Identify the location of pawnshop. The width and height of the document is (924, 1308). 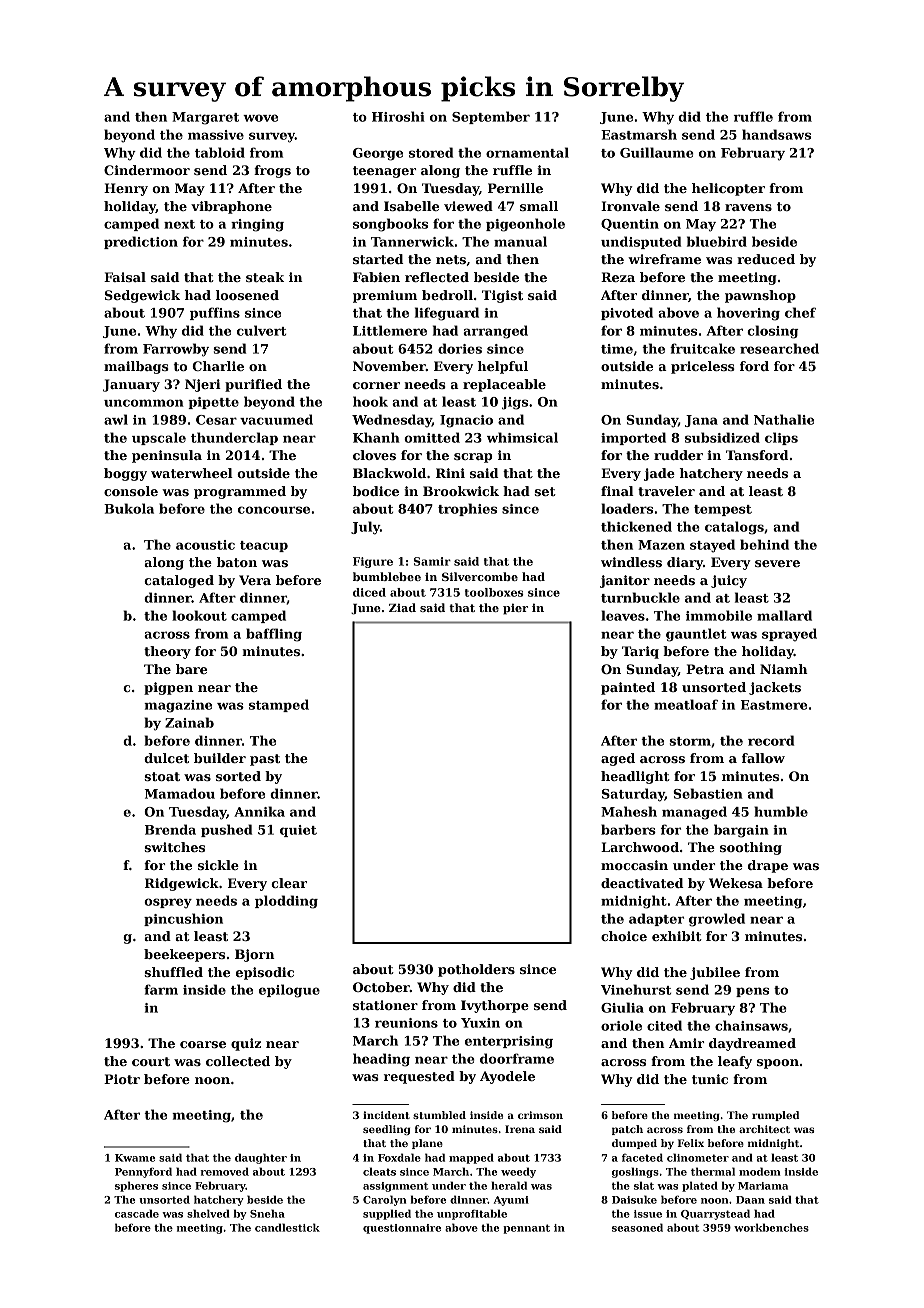
(760, 296).
